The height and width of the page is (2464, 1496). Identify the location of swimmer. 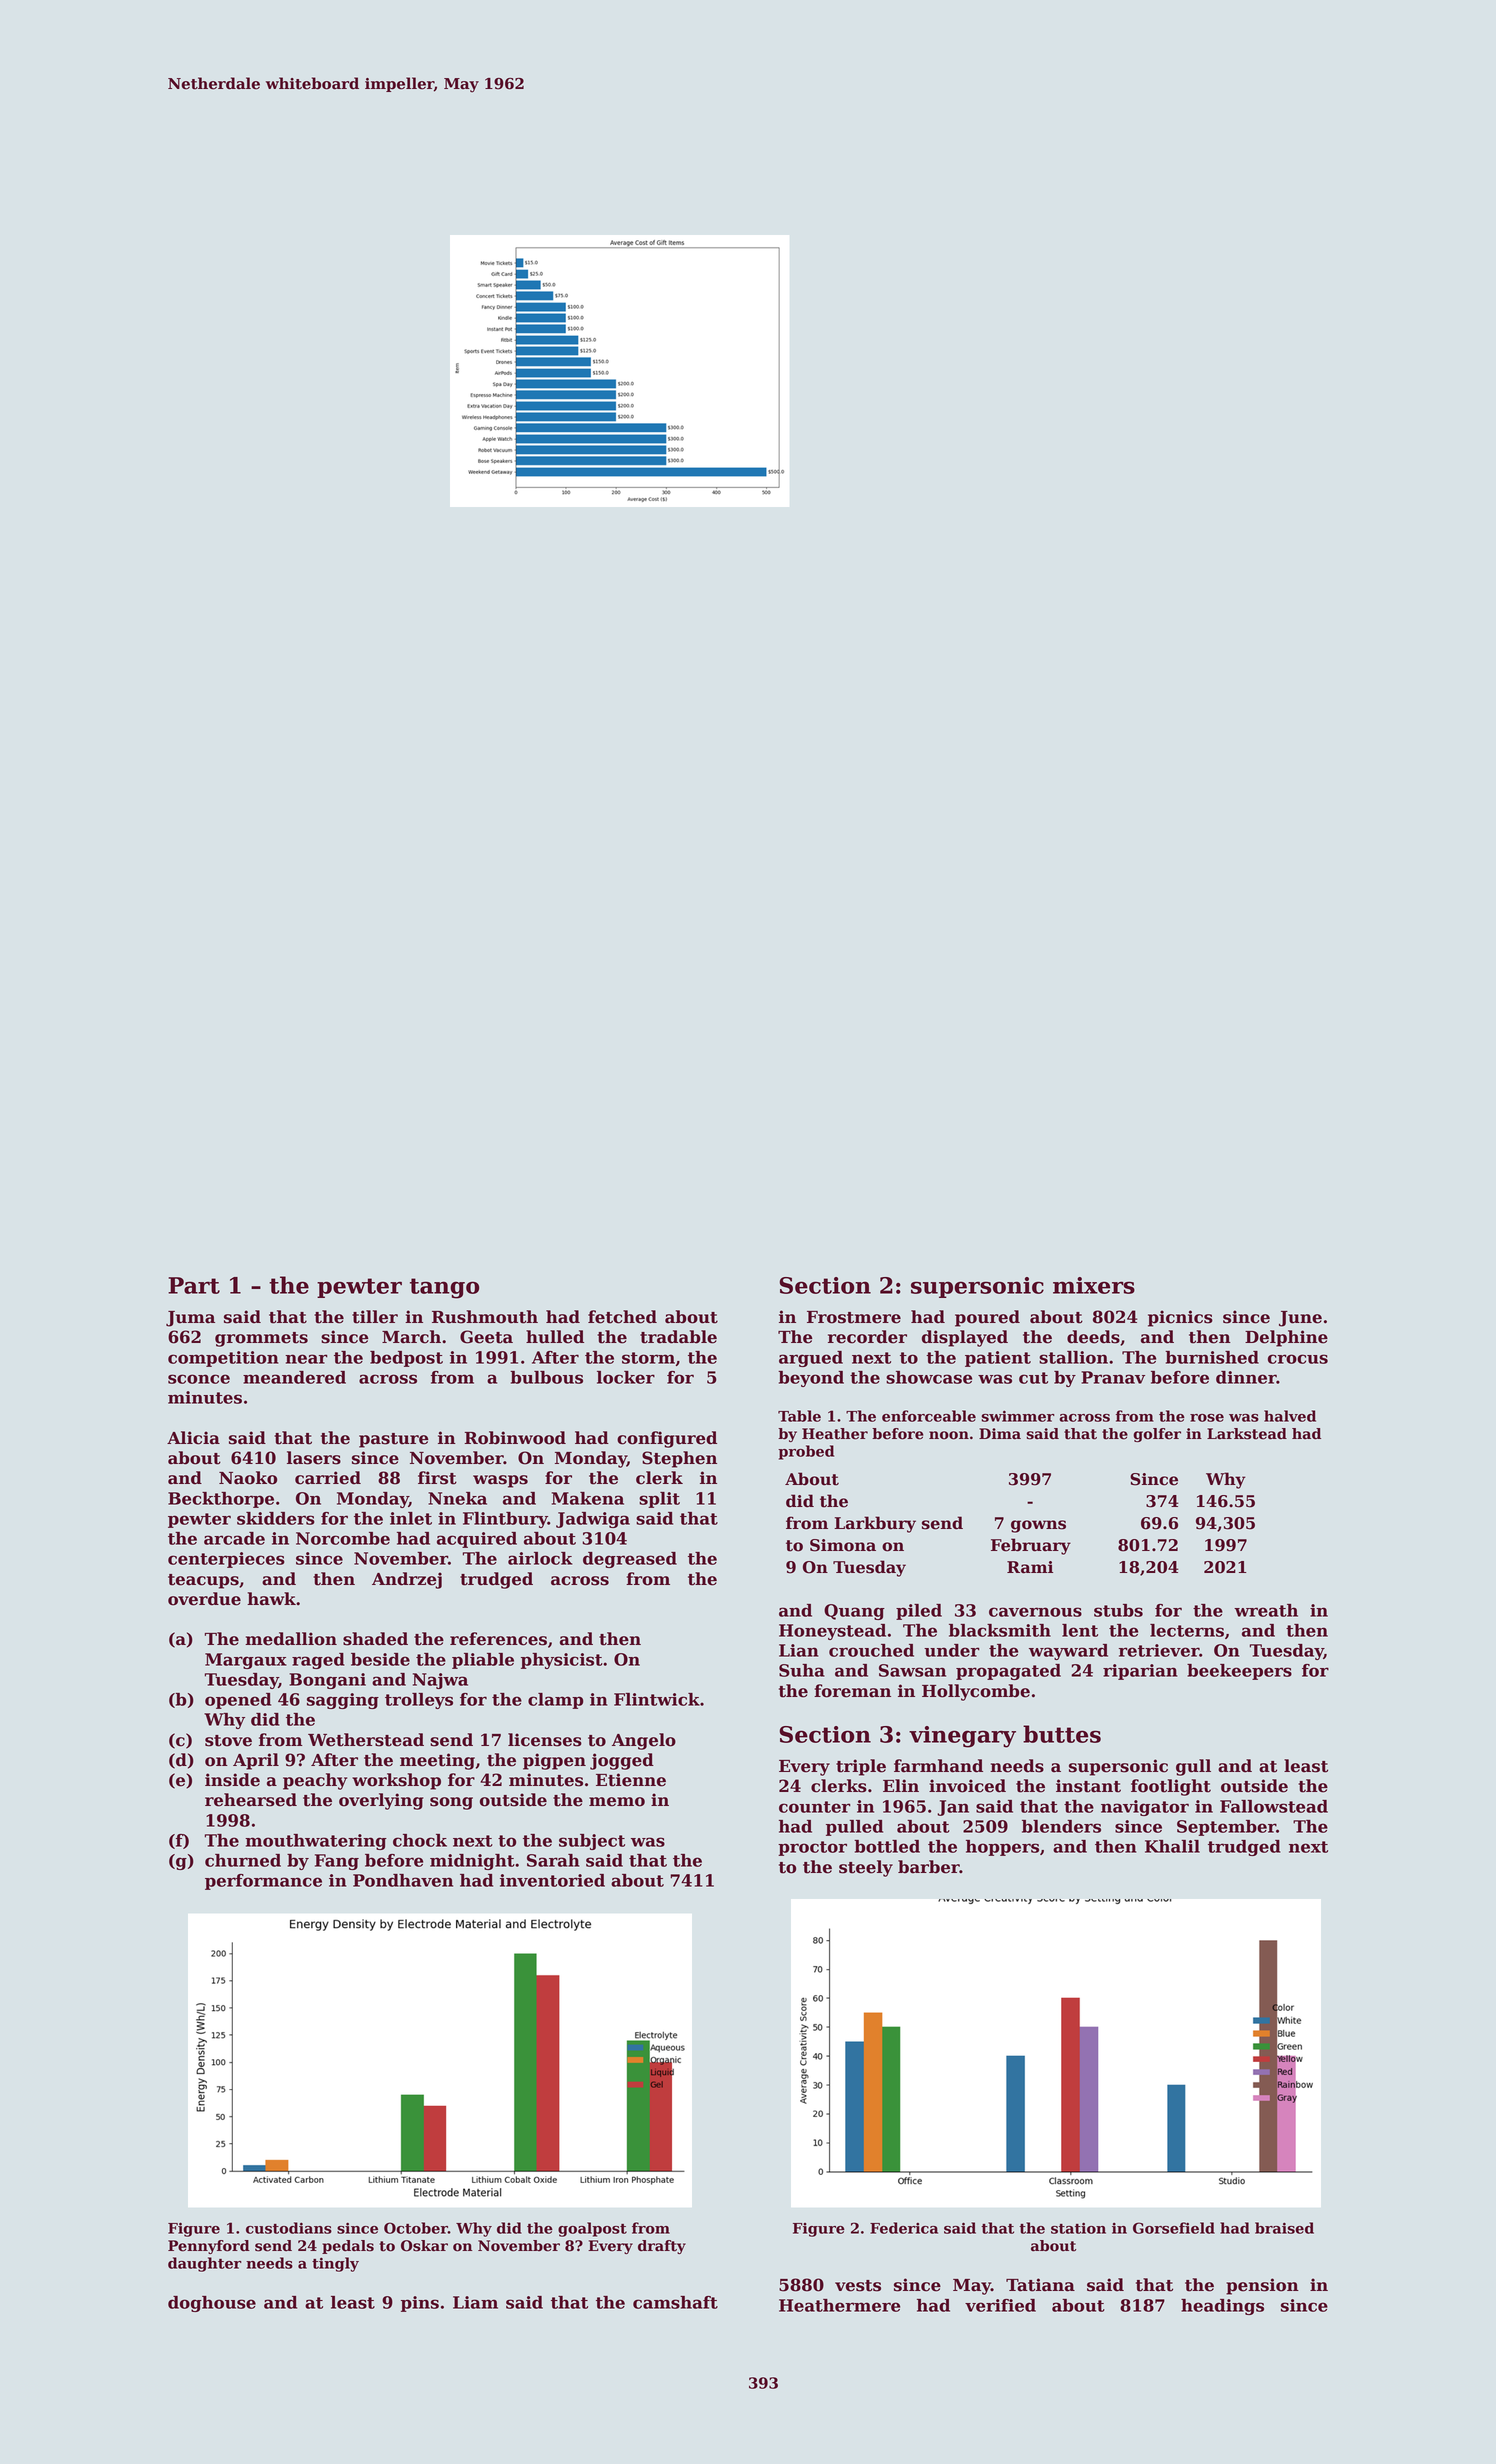
(1018, 1416).
